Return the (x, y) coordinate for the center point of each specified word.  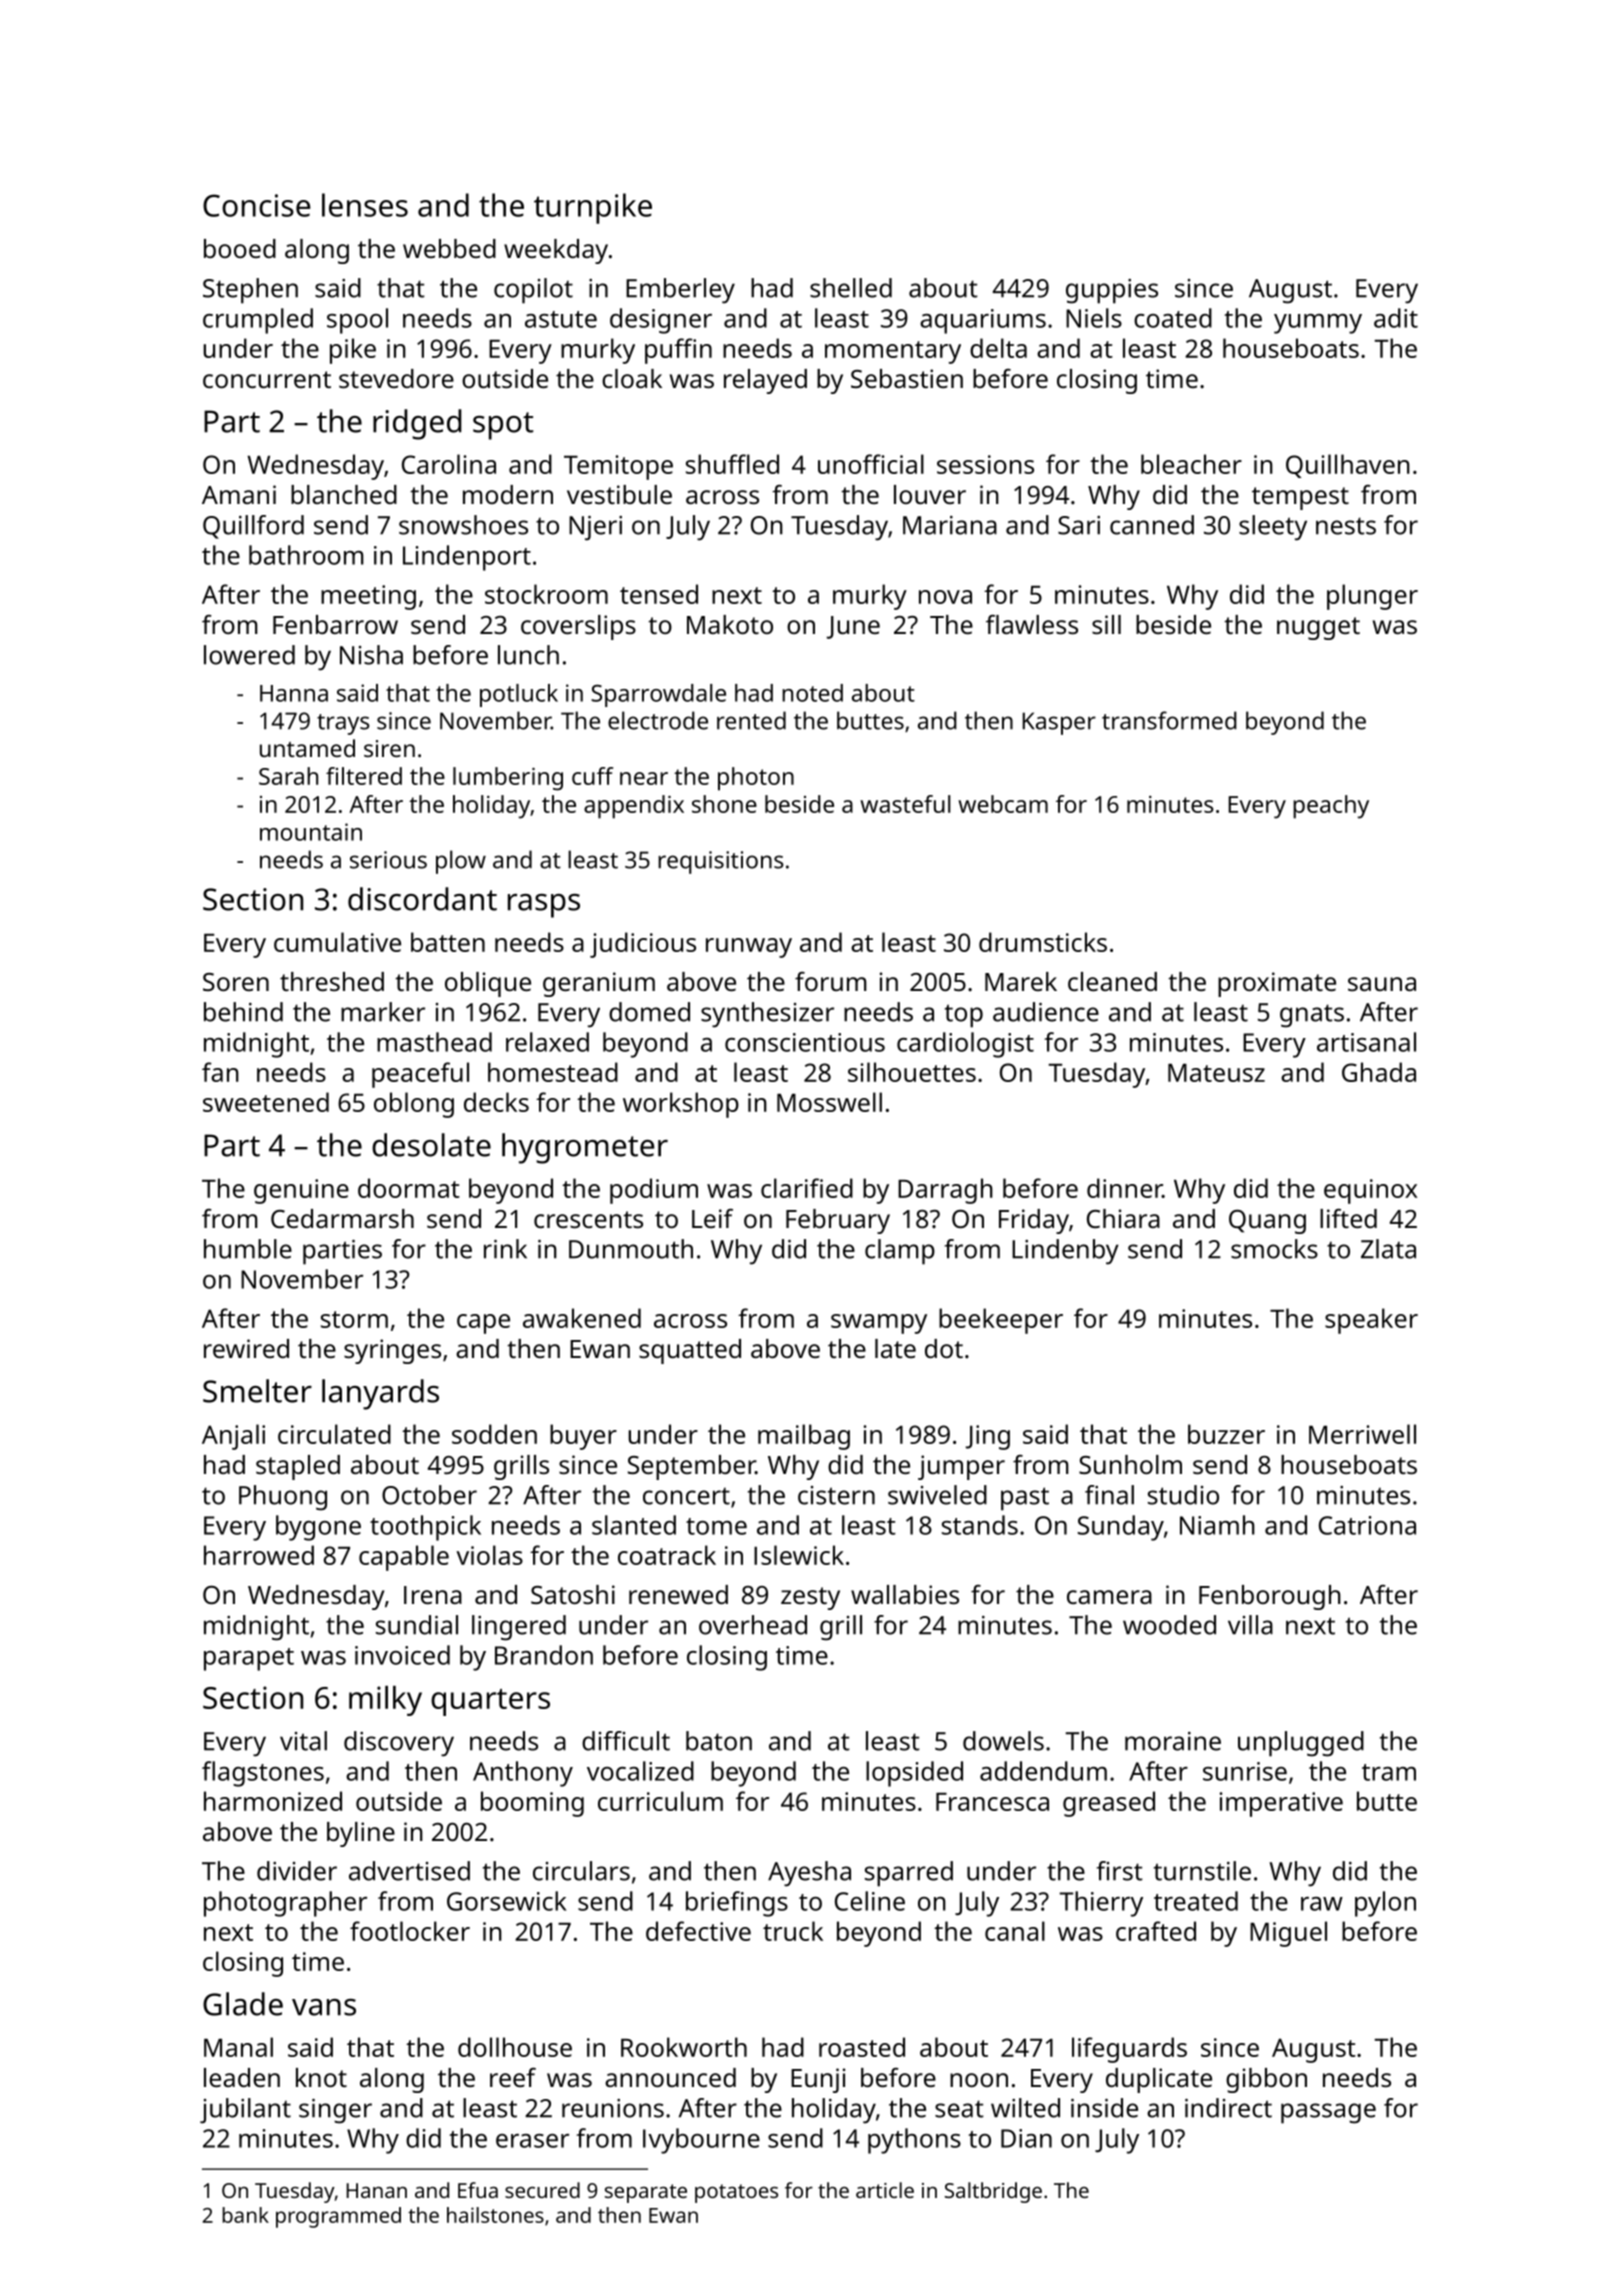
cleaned (1112, 981)
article (885, 2190)
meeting (368, 597)
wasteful (905, 804)
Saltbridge (993, 2192)
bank (245, 2215)
